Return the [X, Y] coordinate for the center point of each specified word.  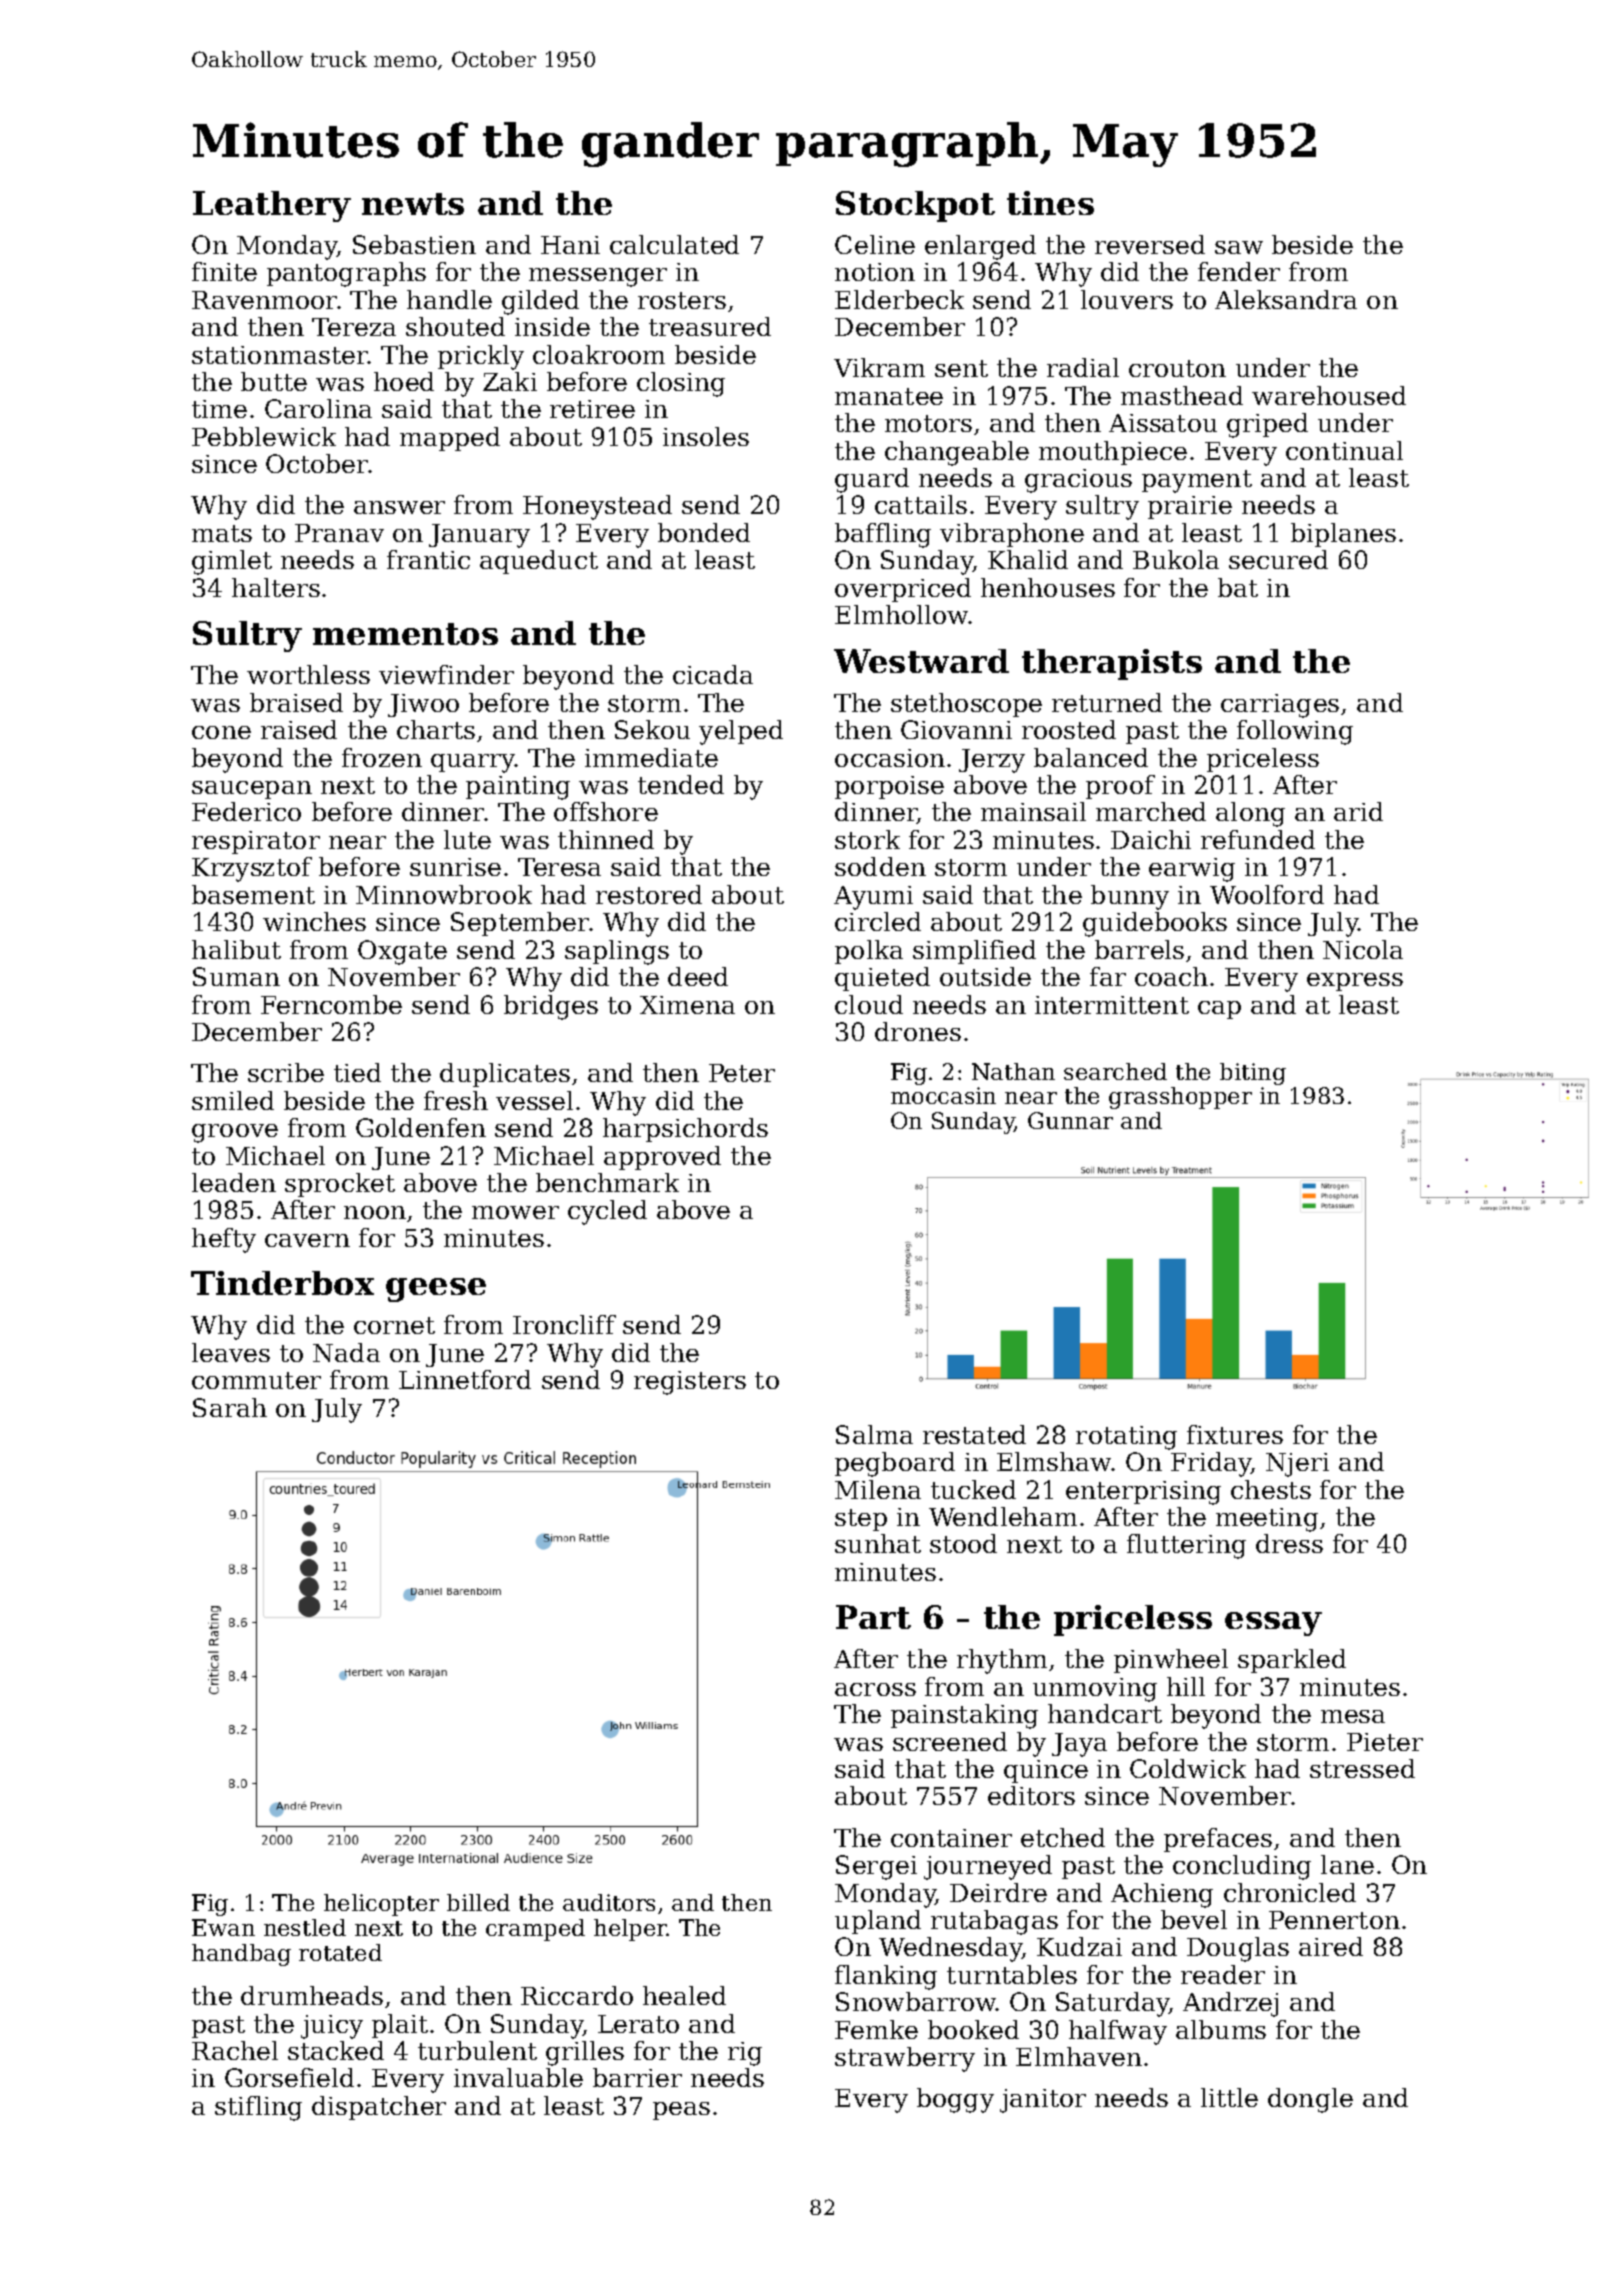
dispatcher [379, 2108]
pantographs [346, 274]
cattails [921, 504]
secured [1278, 559]
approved [662, 1158]
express [1355, 982]
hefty [224, 1240]
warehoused [1329, 395]
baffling [883, 535]
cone [221, 732]
